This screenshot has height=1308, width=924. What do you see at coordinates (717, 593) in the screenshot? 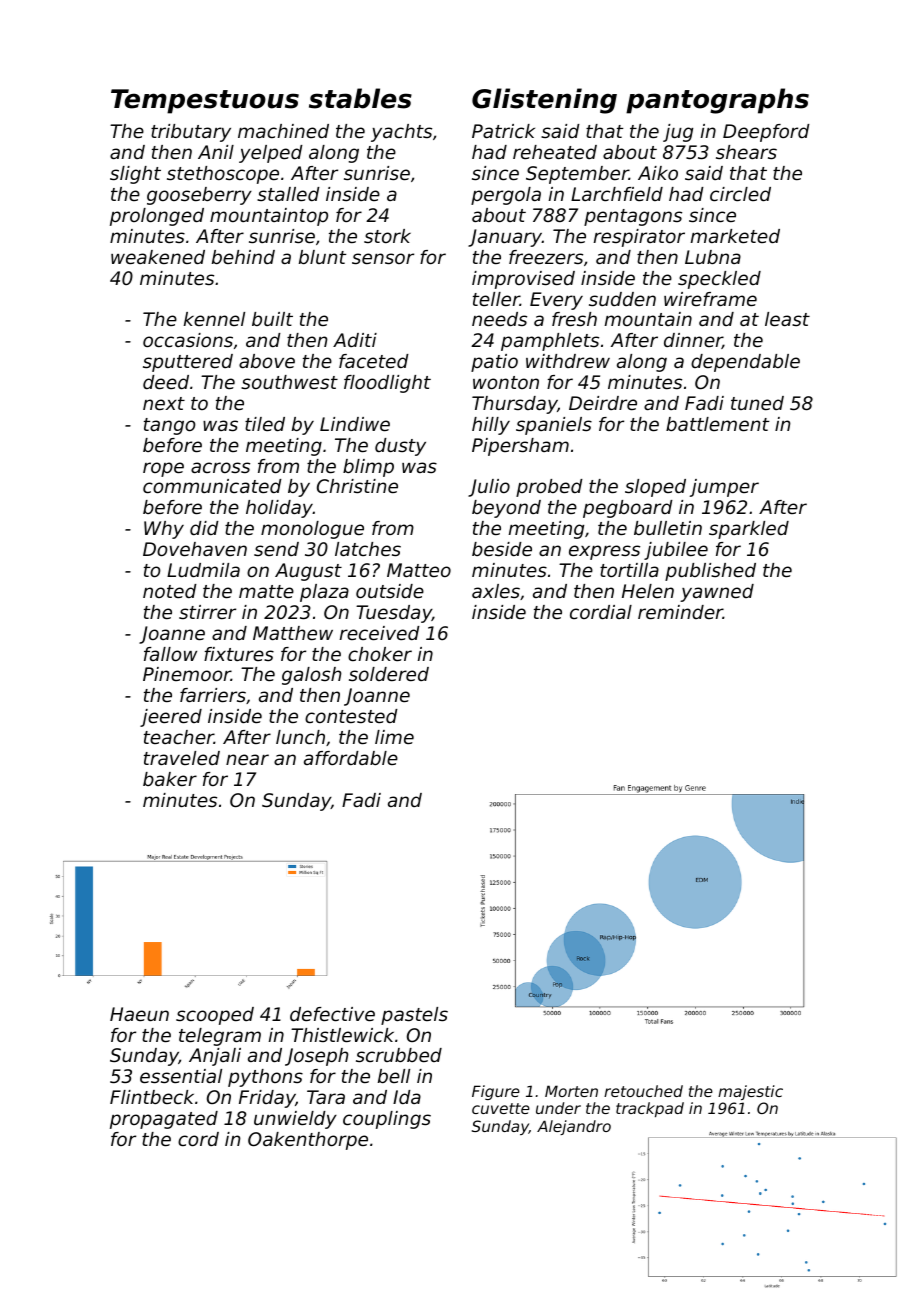
I see `yawned` at bounding box center [717, 593].
